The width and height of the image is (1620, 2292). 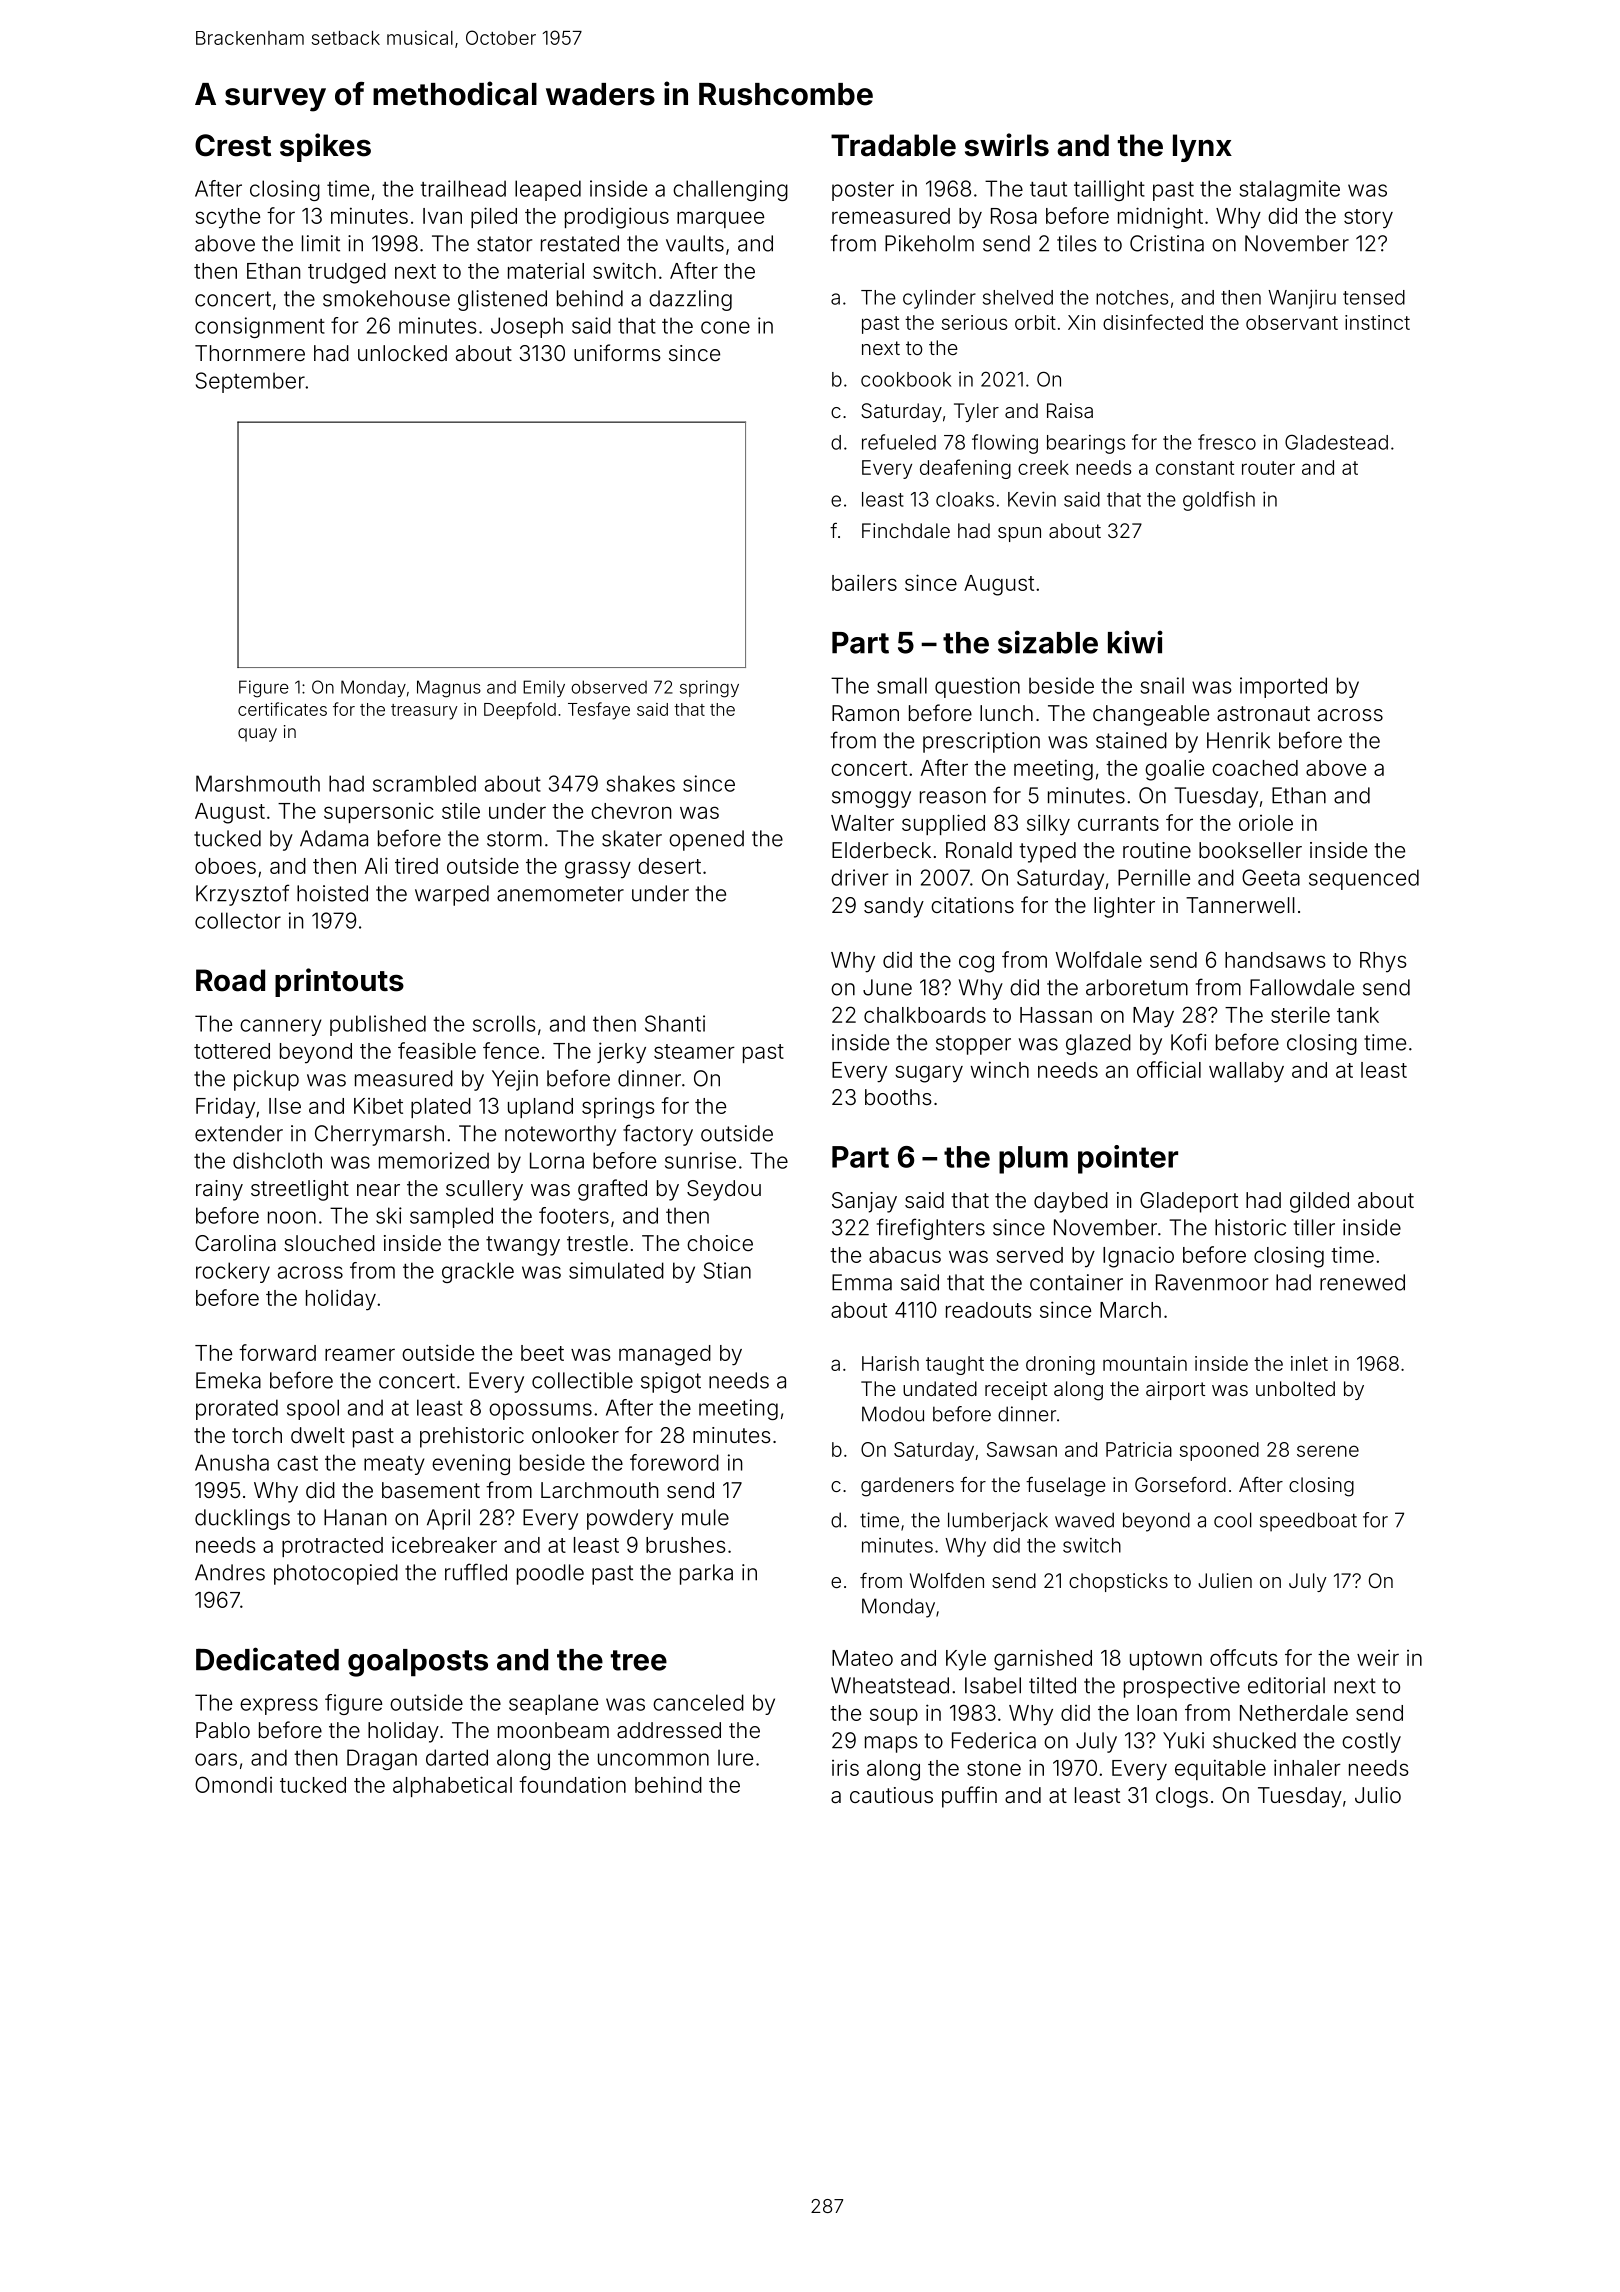 I want to click on Thornmere, so click(x=250, y=353).
